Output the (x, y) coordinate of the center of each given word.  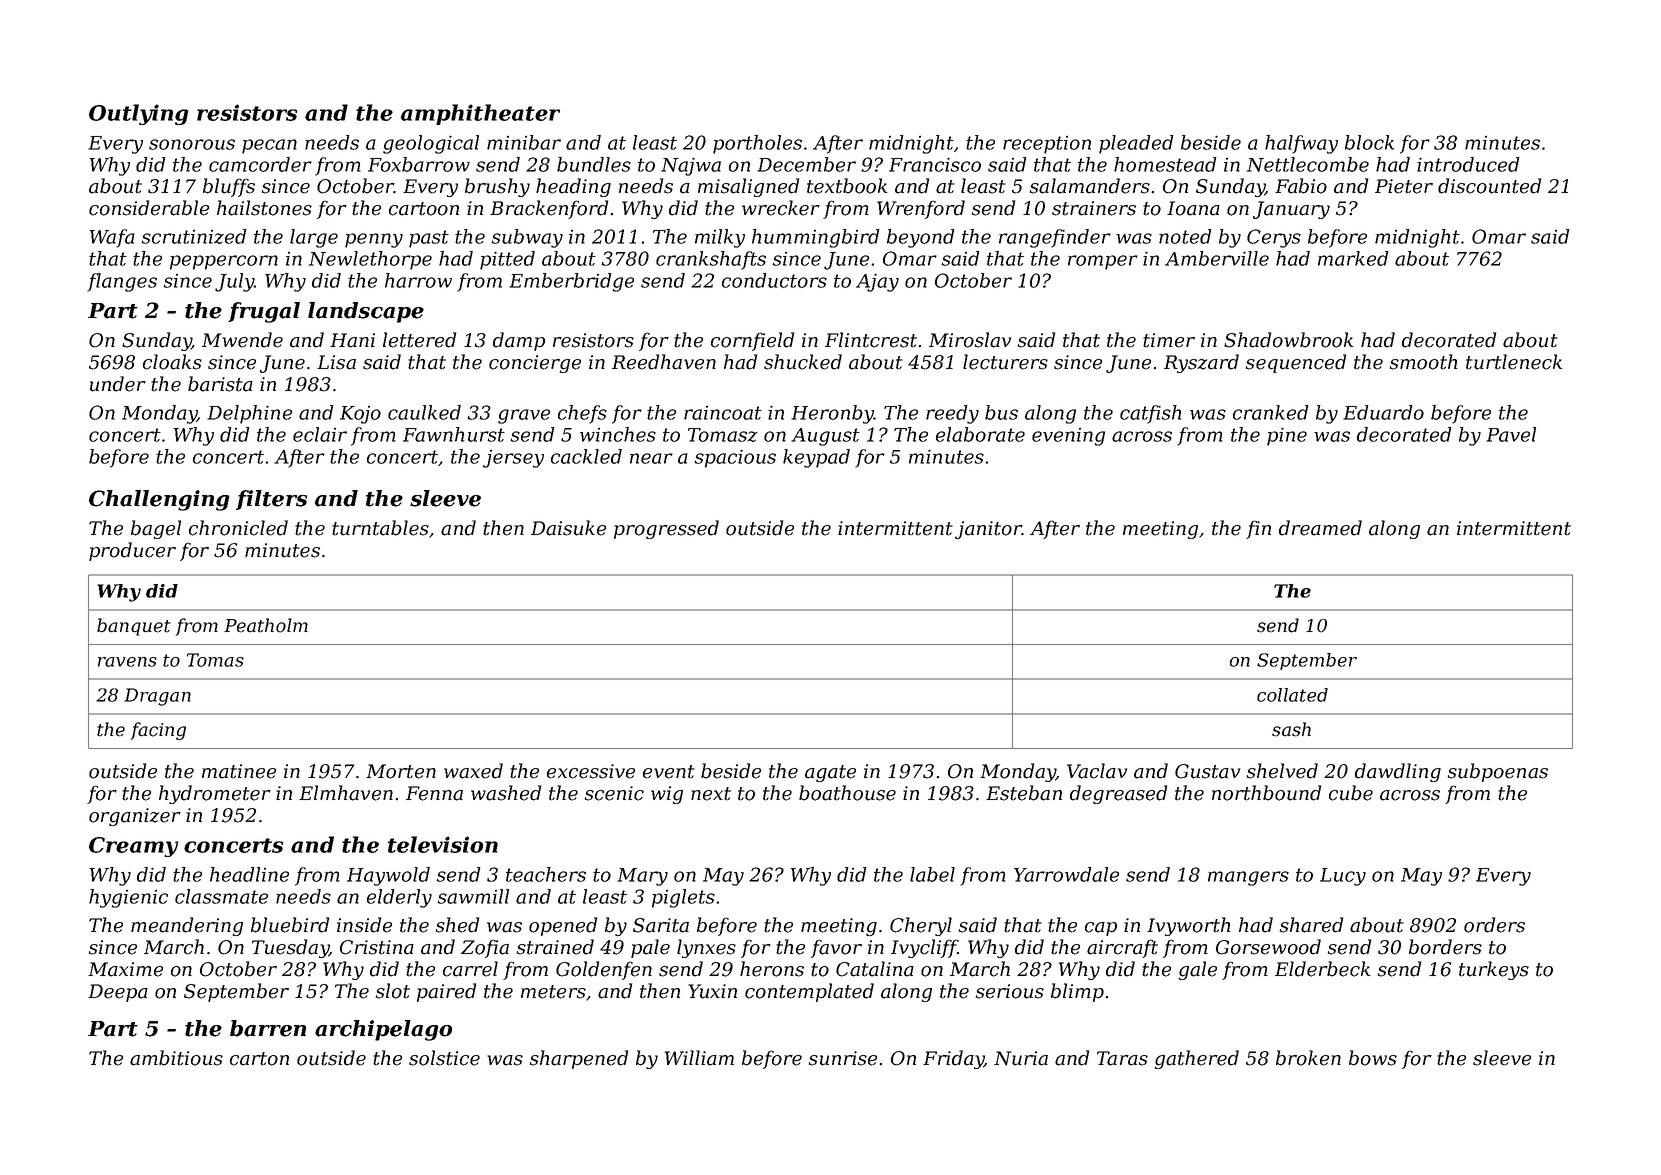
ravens (127, 662)
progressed (666, 529)
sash (1291, 729)
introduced (1468, 164)
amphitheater (480, 114)
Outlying (139, 114)
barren (268, 1028)
